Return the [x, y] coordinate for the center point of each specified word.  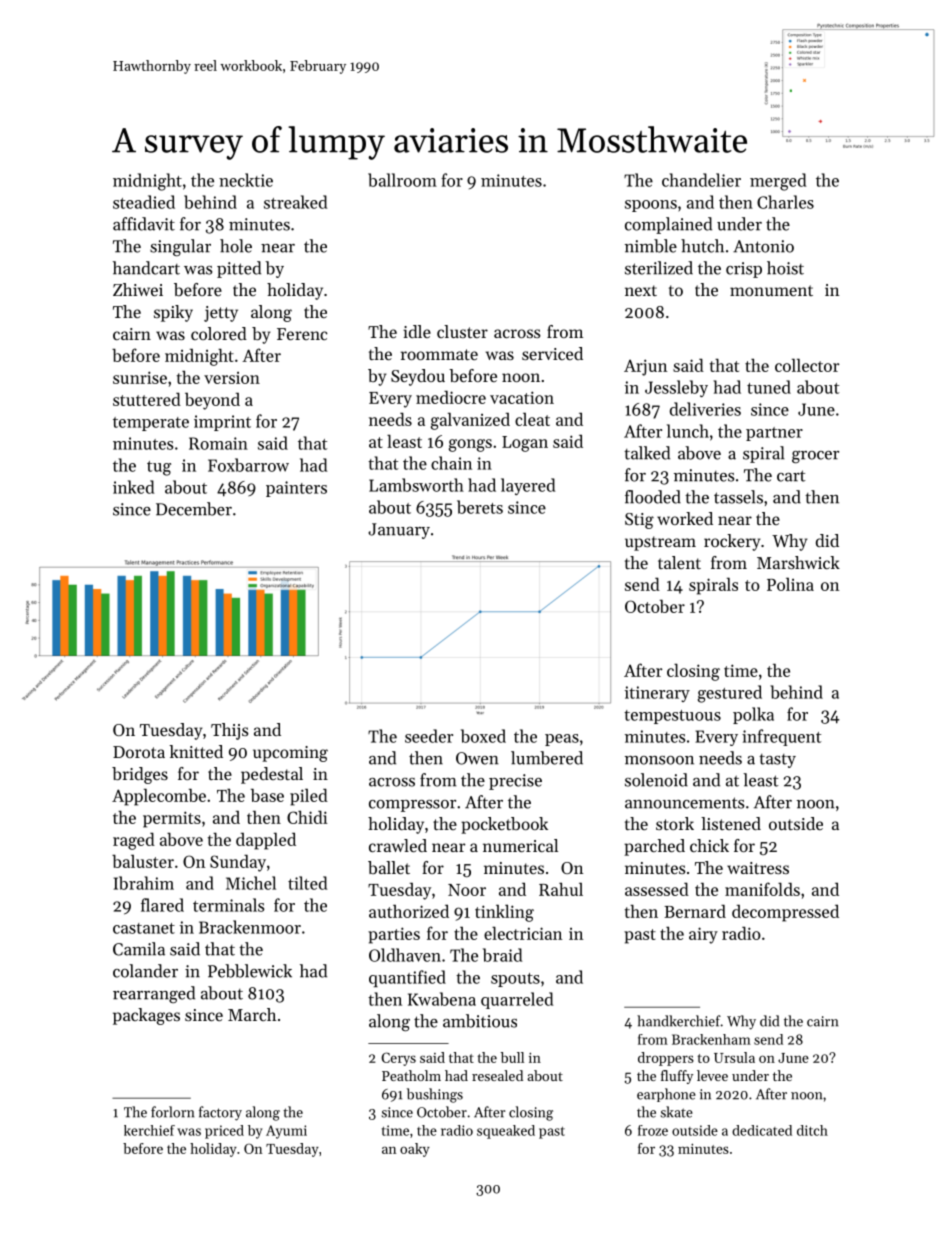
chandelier [701, 180]
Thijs [230, 731]
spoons [651, 206]
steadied [144, 202]
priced [224, 1132]
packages [146, 1016]
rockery [732, 542]
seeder [429, 736]
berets [480, 507]
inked [133, 487]
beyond [212, 401]
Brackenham [711, 1039]
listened [731, 823]
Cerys [398, 1059]
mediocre [451, 397]
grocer [815, 457]
